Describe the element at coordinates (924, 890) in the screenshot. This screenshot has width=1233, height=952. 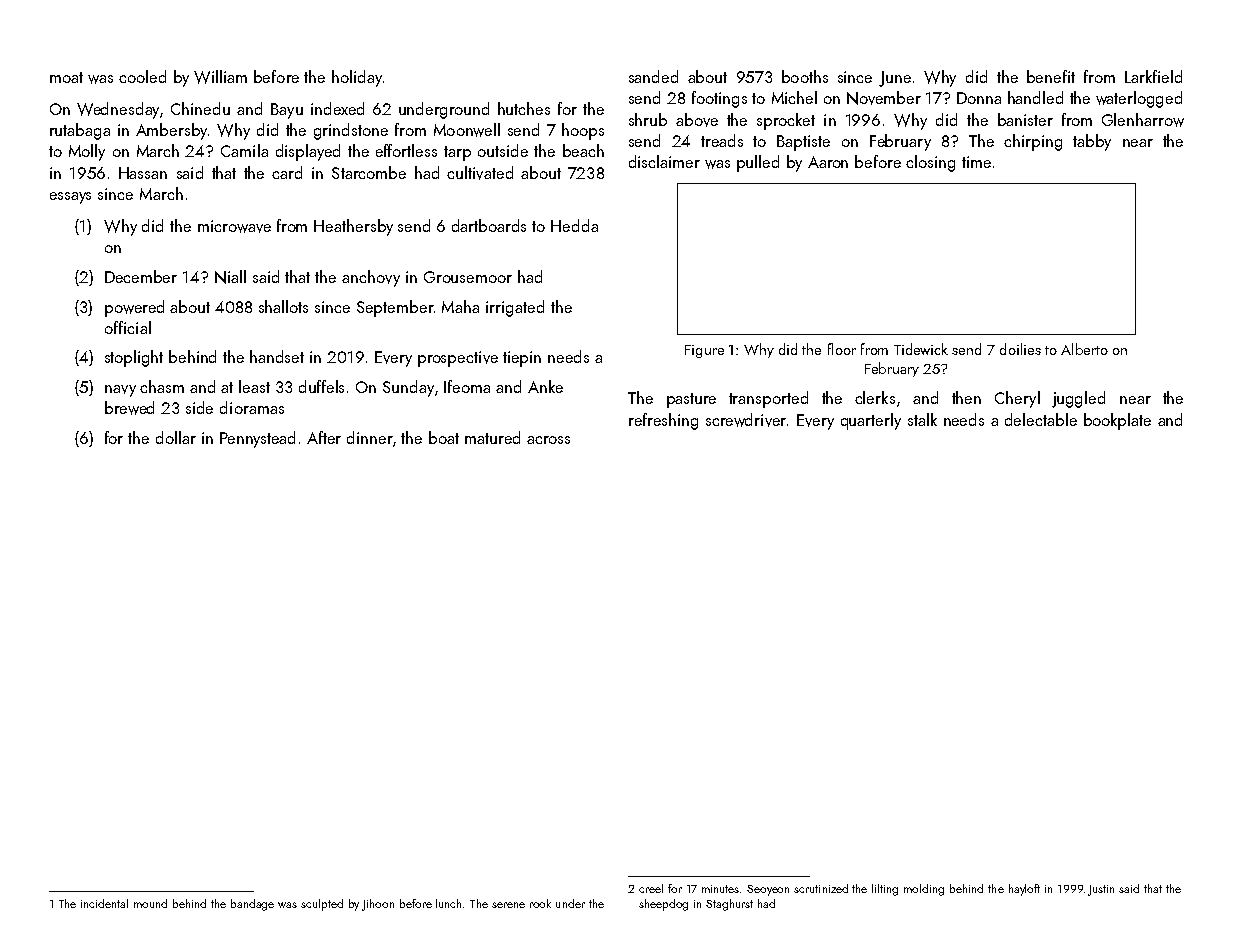
I see `molding` at that location.
